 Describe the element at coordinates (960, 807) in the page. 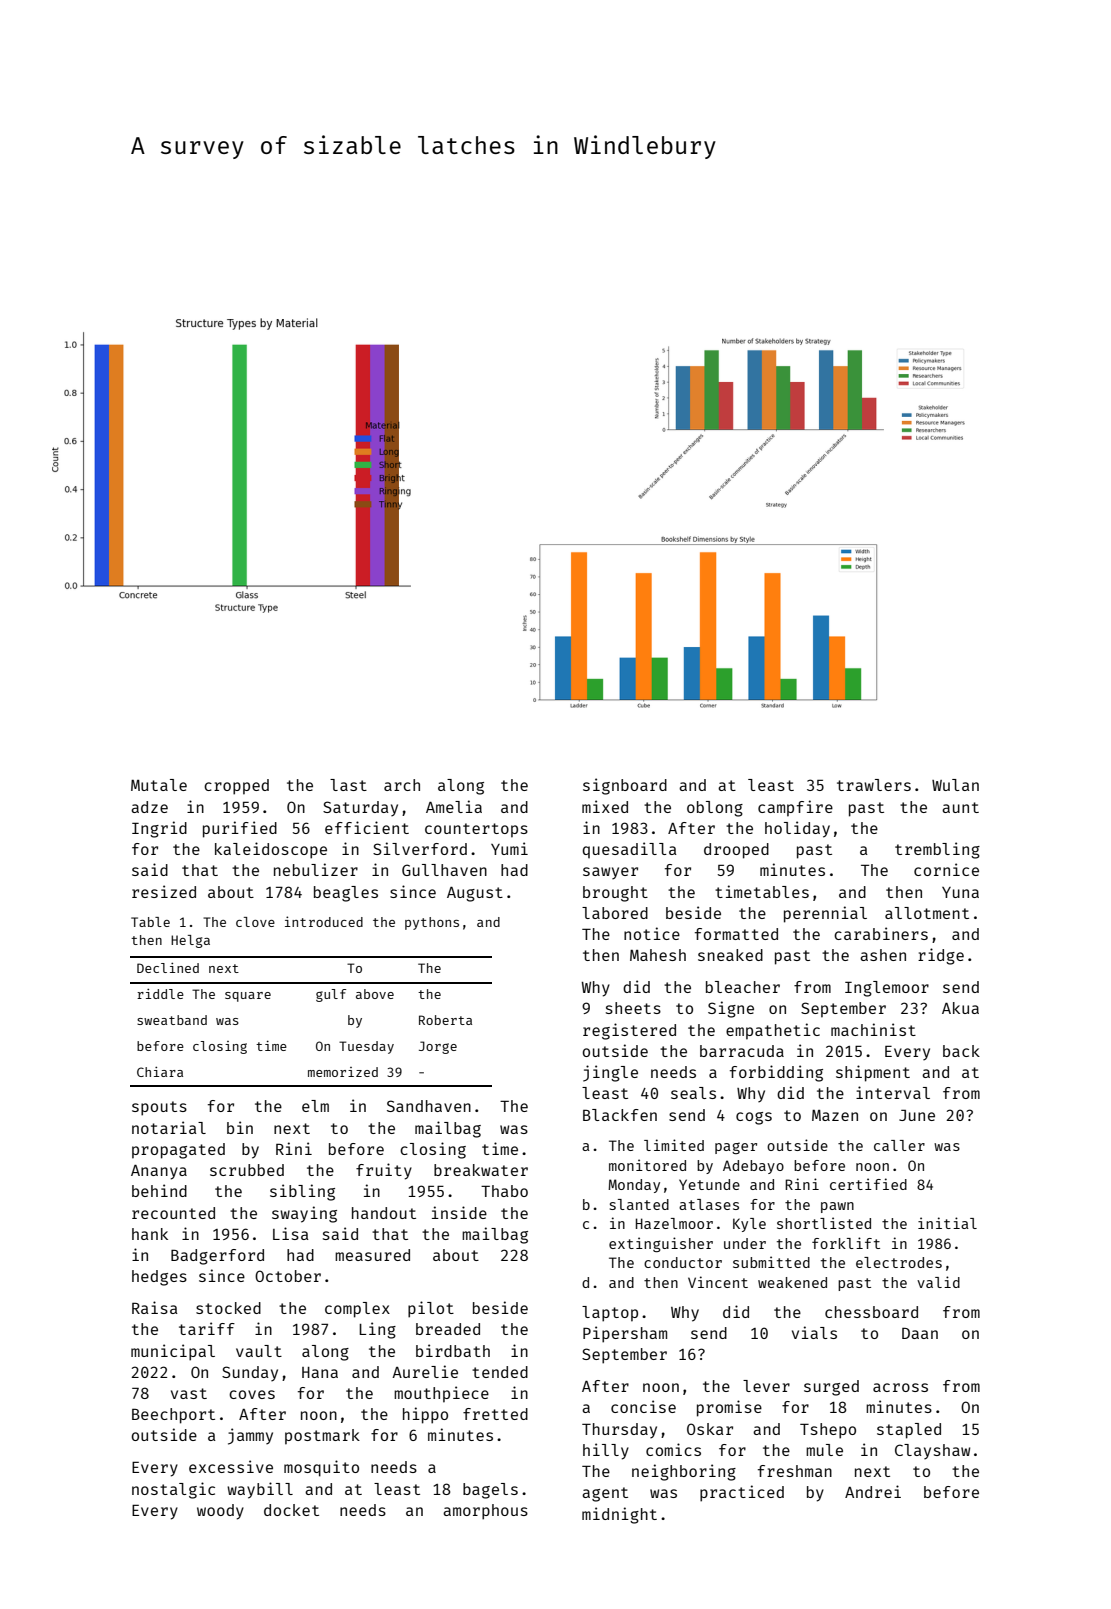

I see `aunt` at that location.
